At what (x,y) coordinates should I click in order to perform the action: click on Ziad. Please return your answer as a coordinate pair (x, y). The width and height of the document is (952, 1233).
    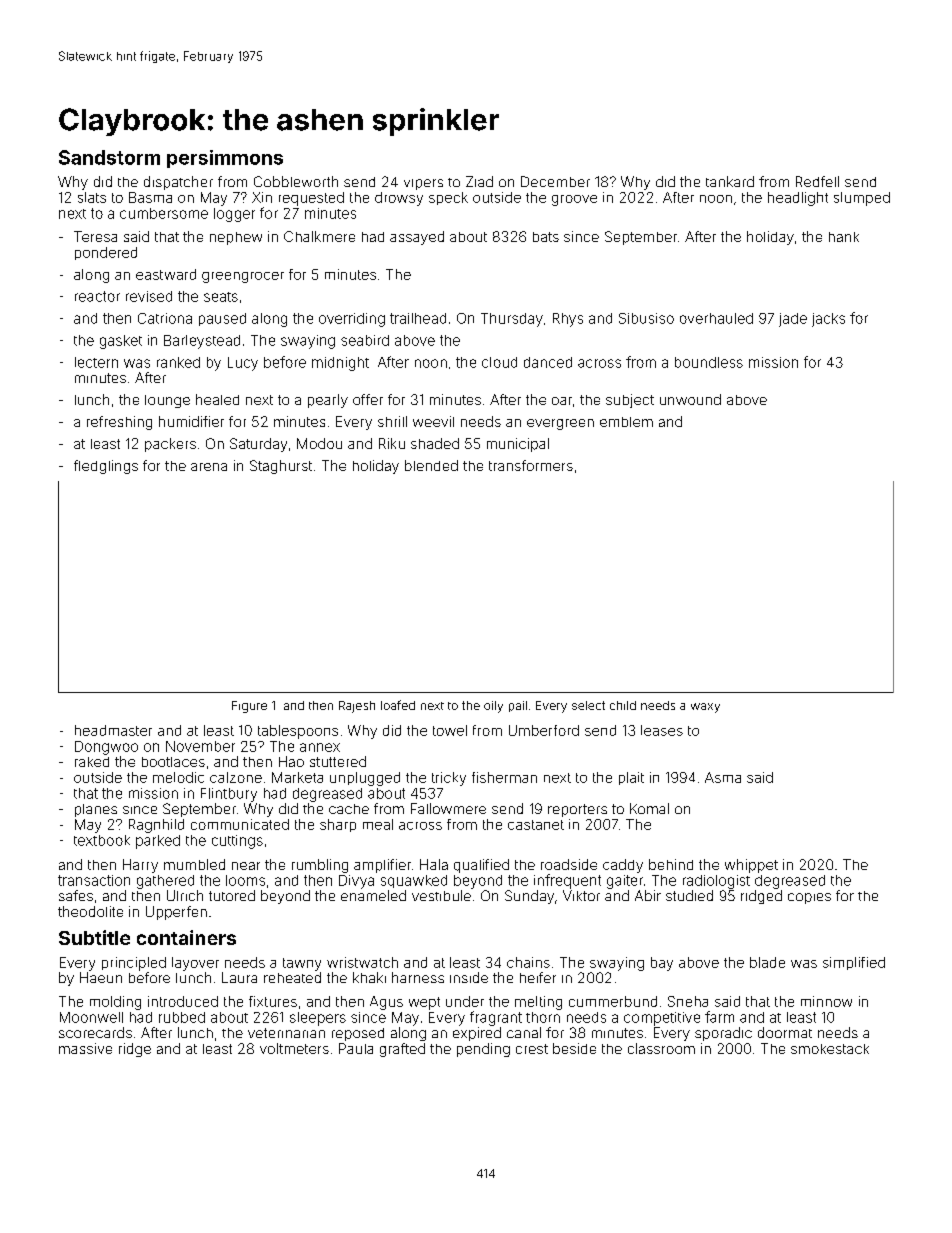
    Looking at the image, I should click on (479, 181).
